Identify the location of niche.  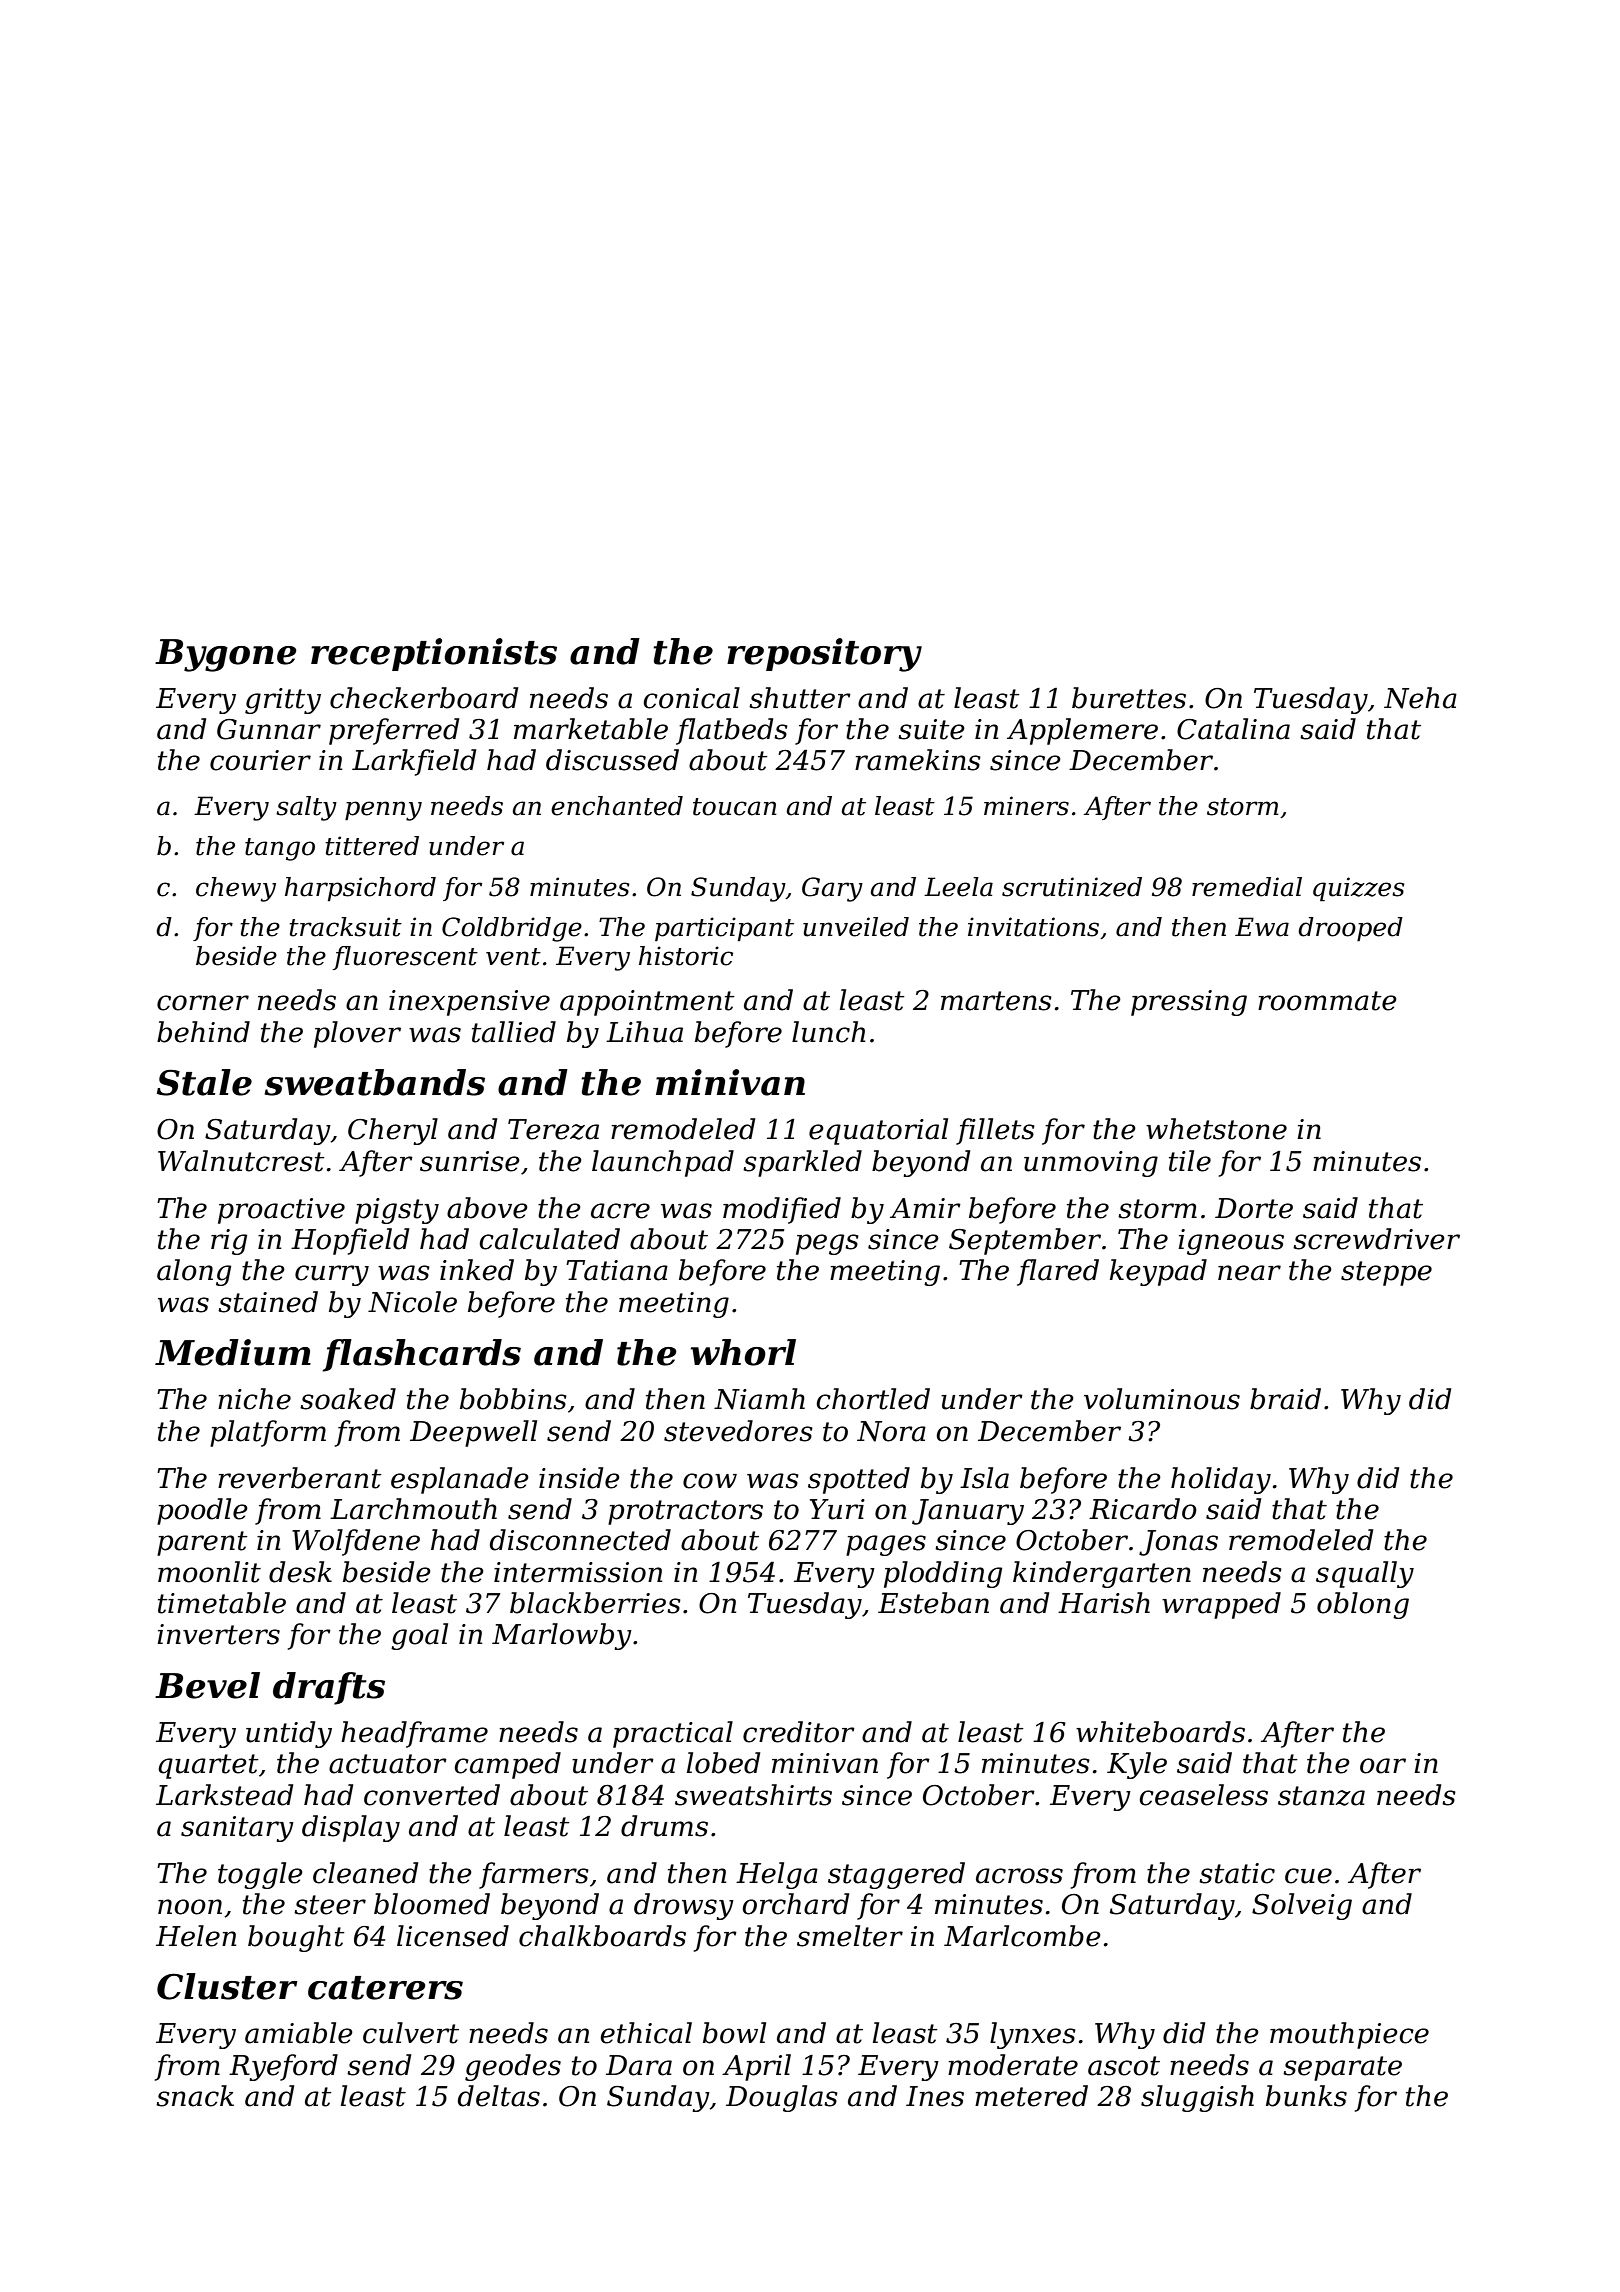
(254, 1399).
